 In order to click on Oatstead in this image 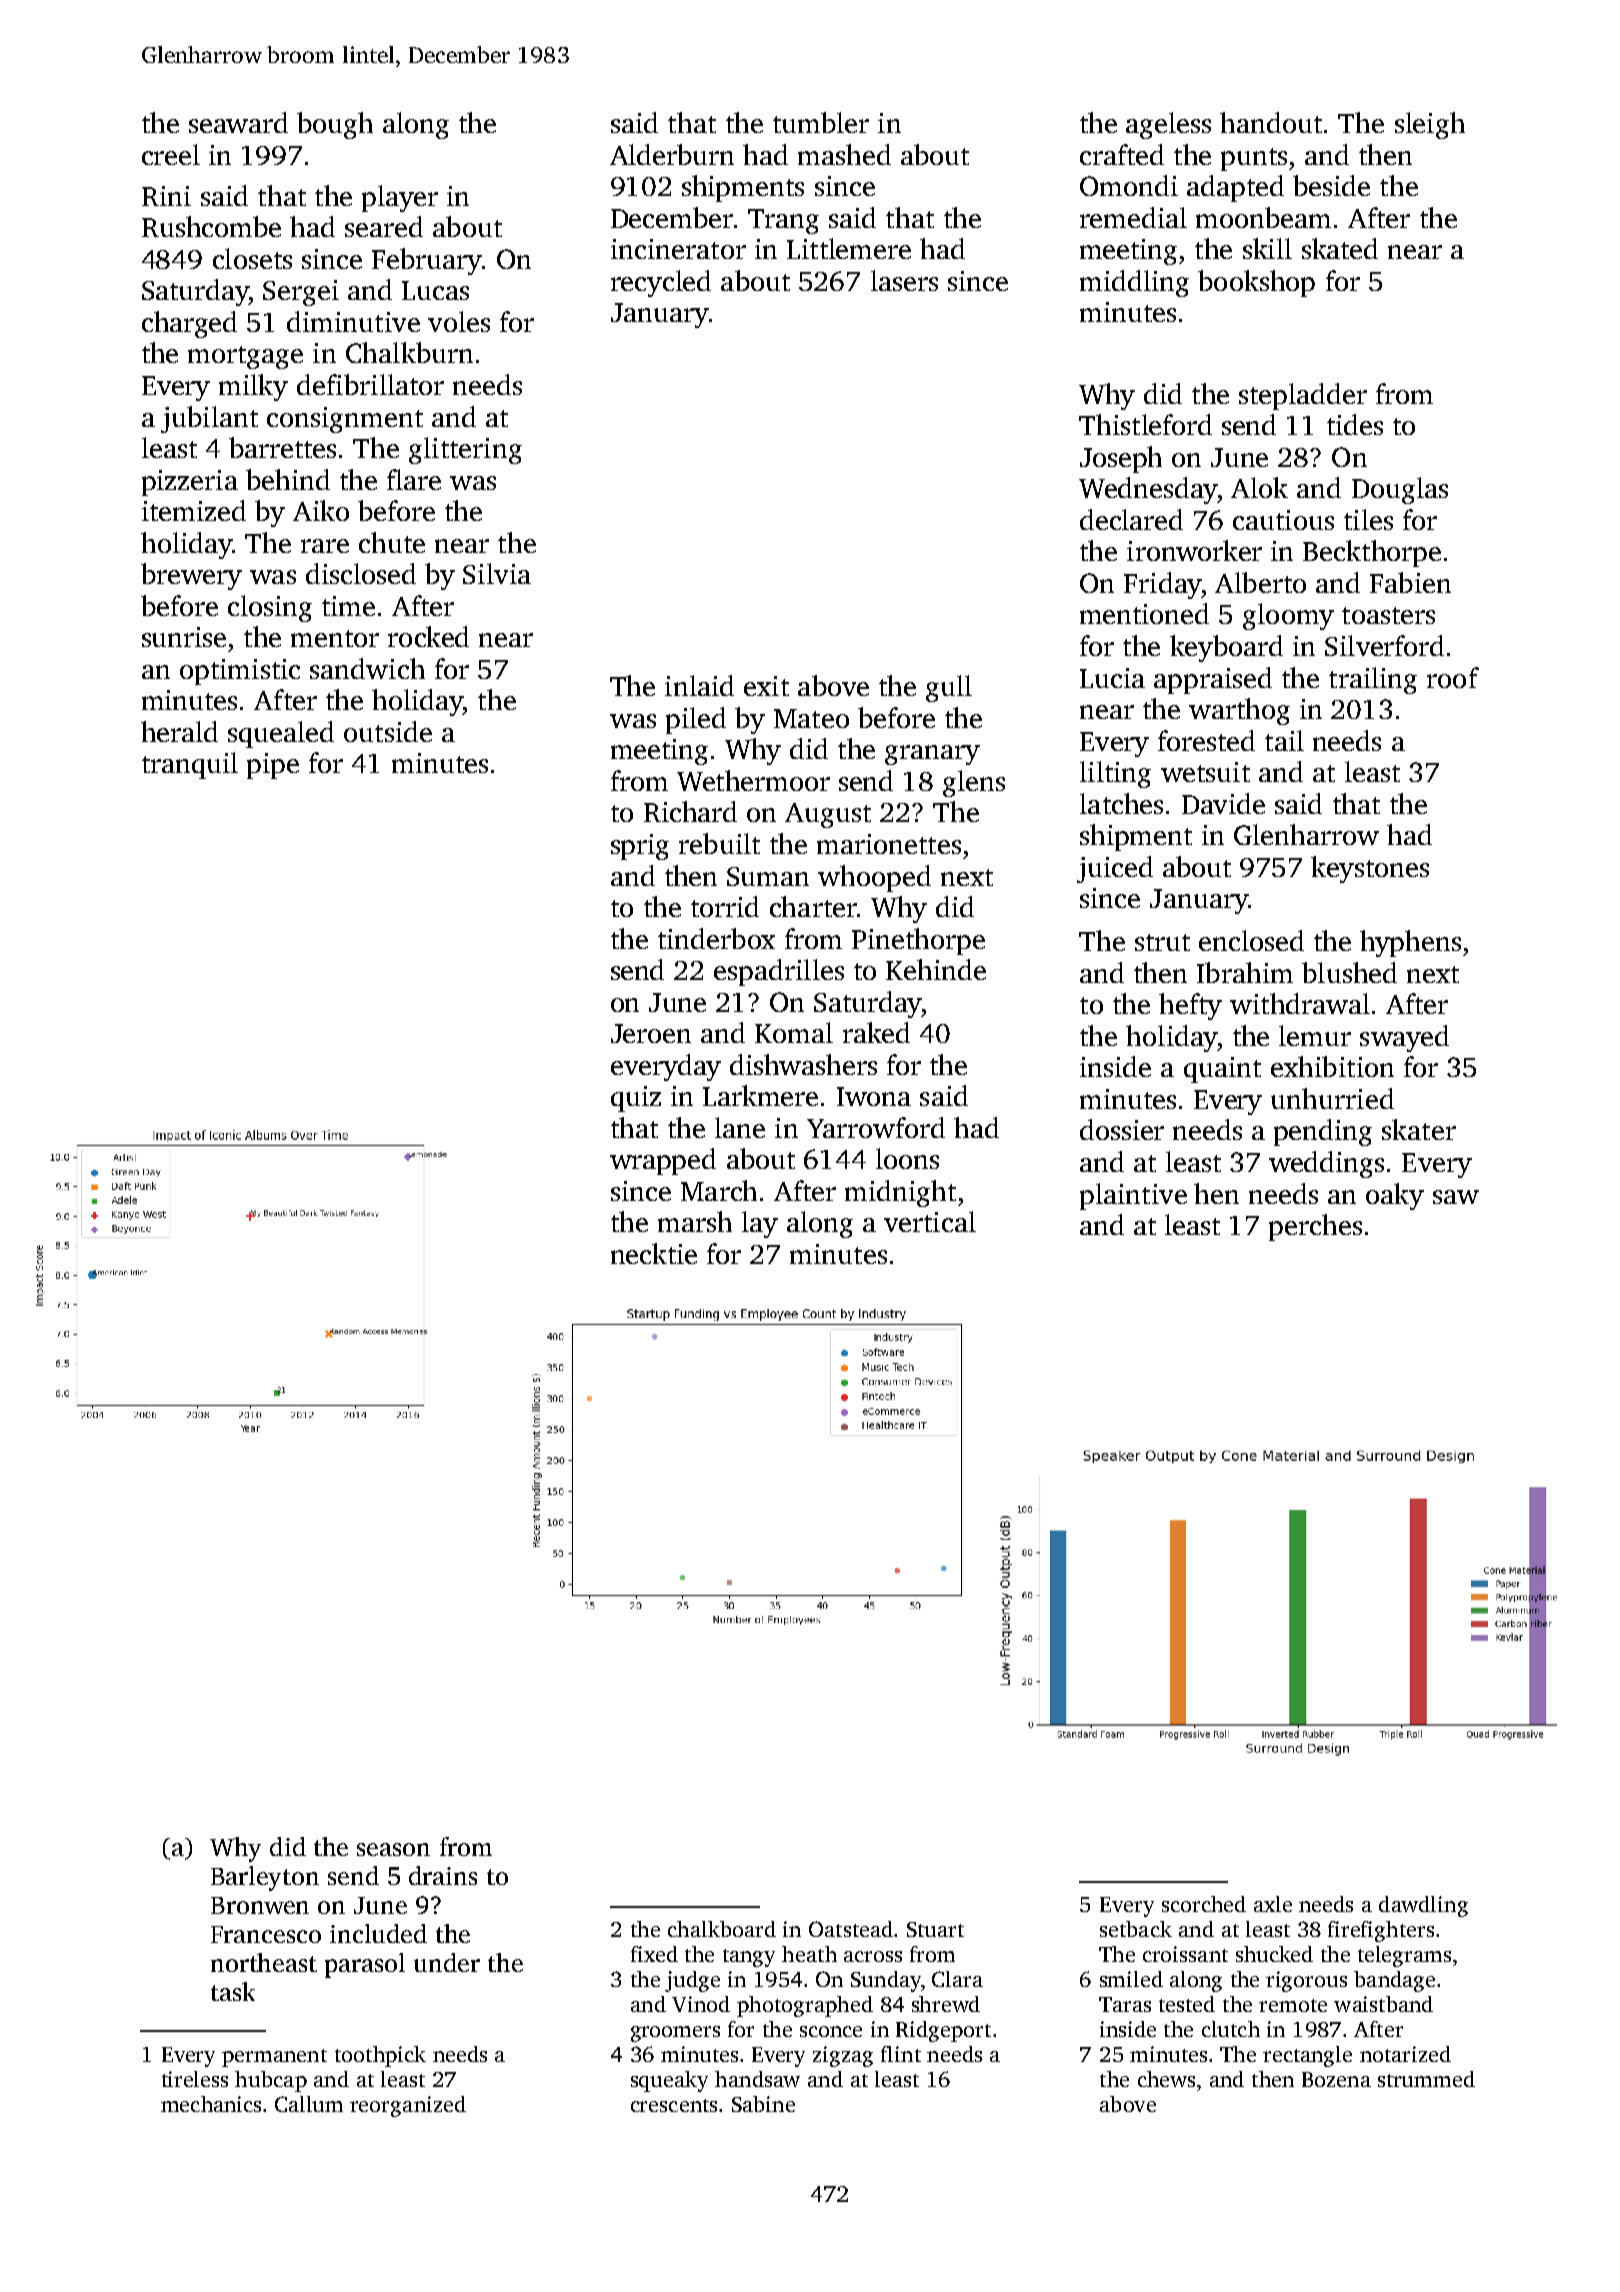, I will do `click(851, 1929)`.
